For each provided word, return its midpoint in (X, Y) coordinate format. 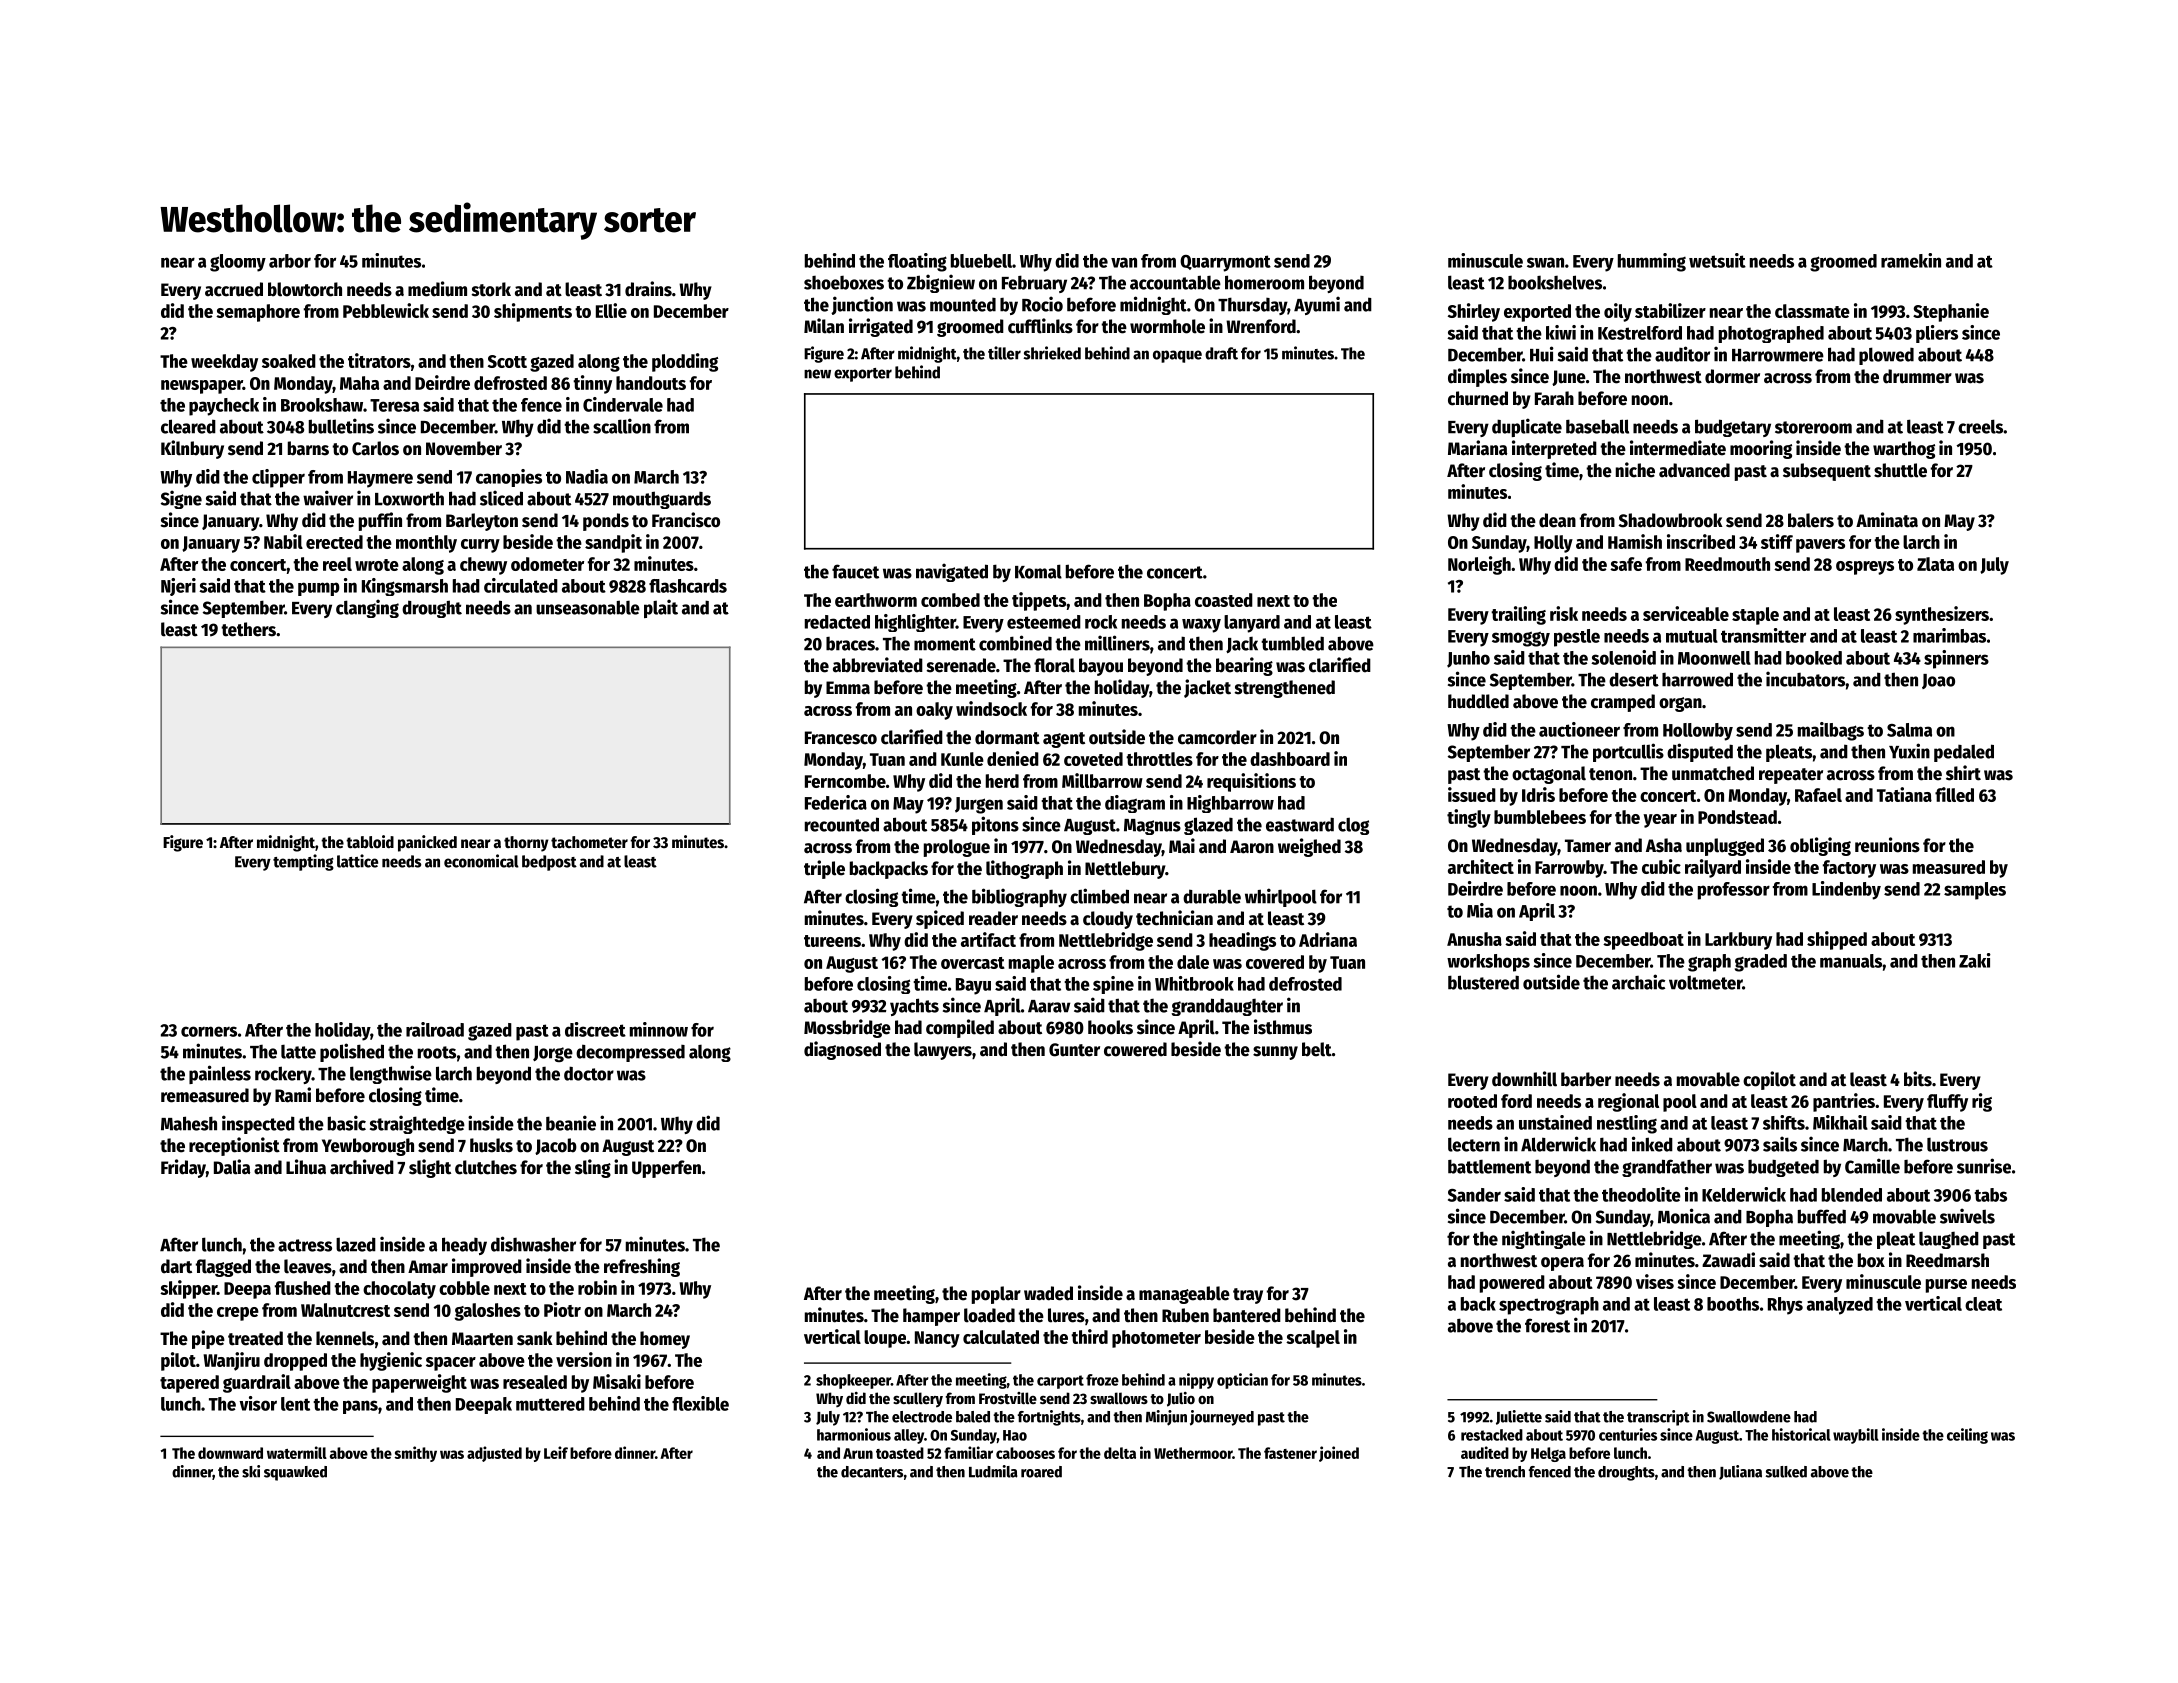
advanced (1694, 470)
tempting (303, 862)
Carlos (375, 448)
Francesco (841, 738)
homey (665, 1340)
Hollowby (1698, 732)
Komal (1038, 571)
